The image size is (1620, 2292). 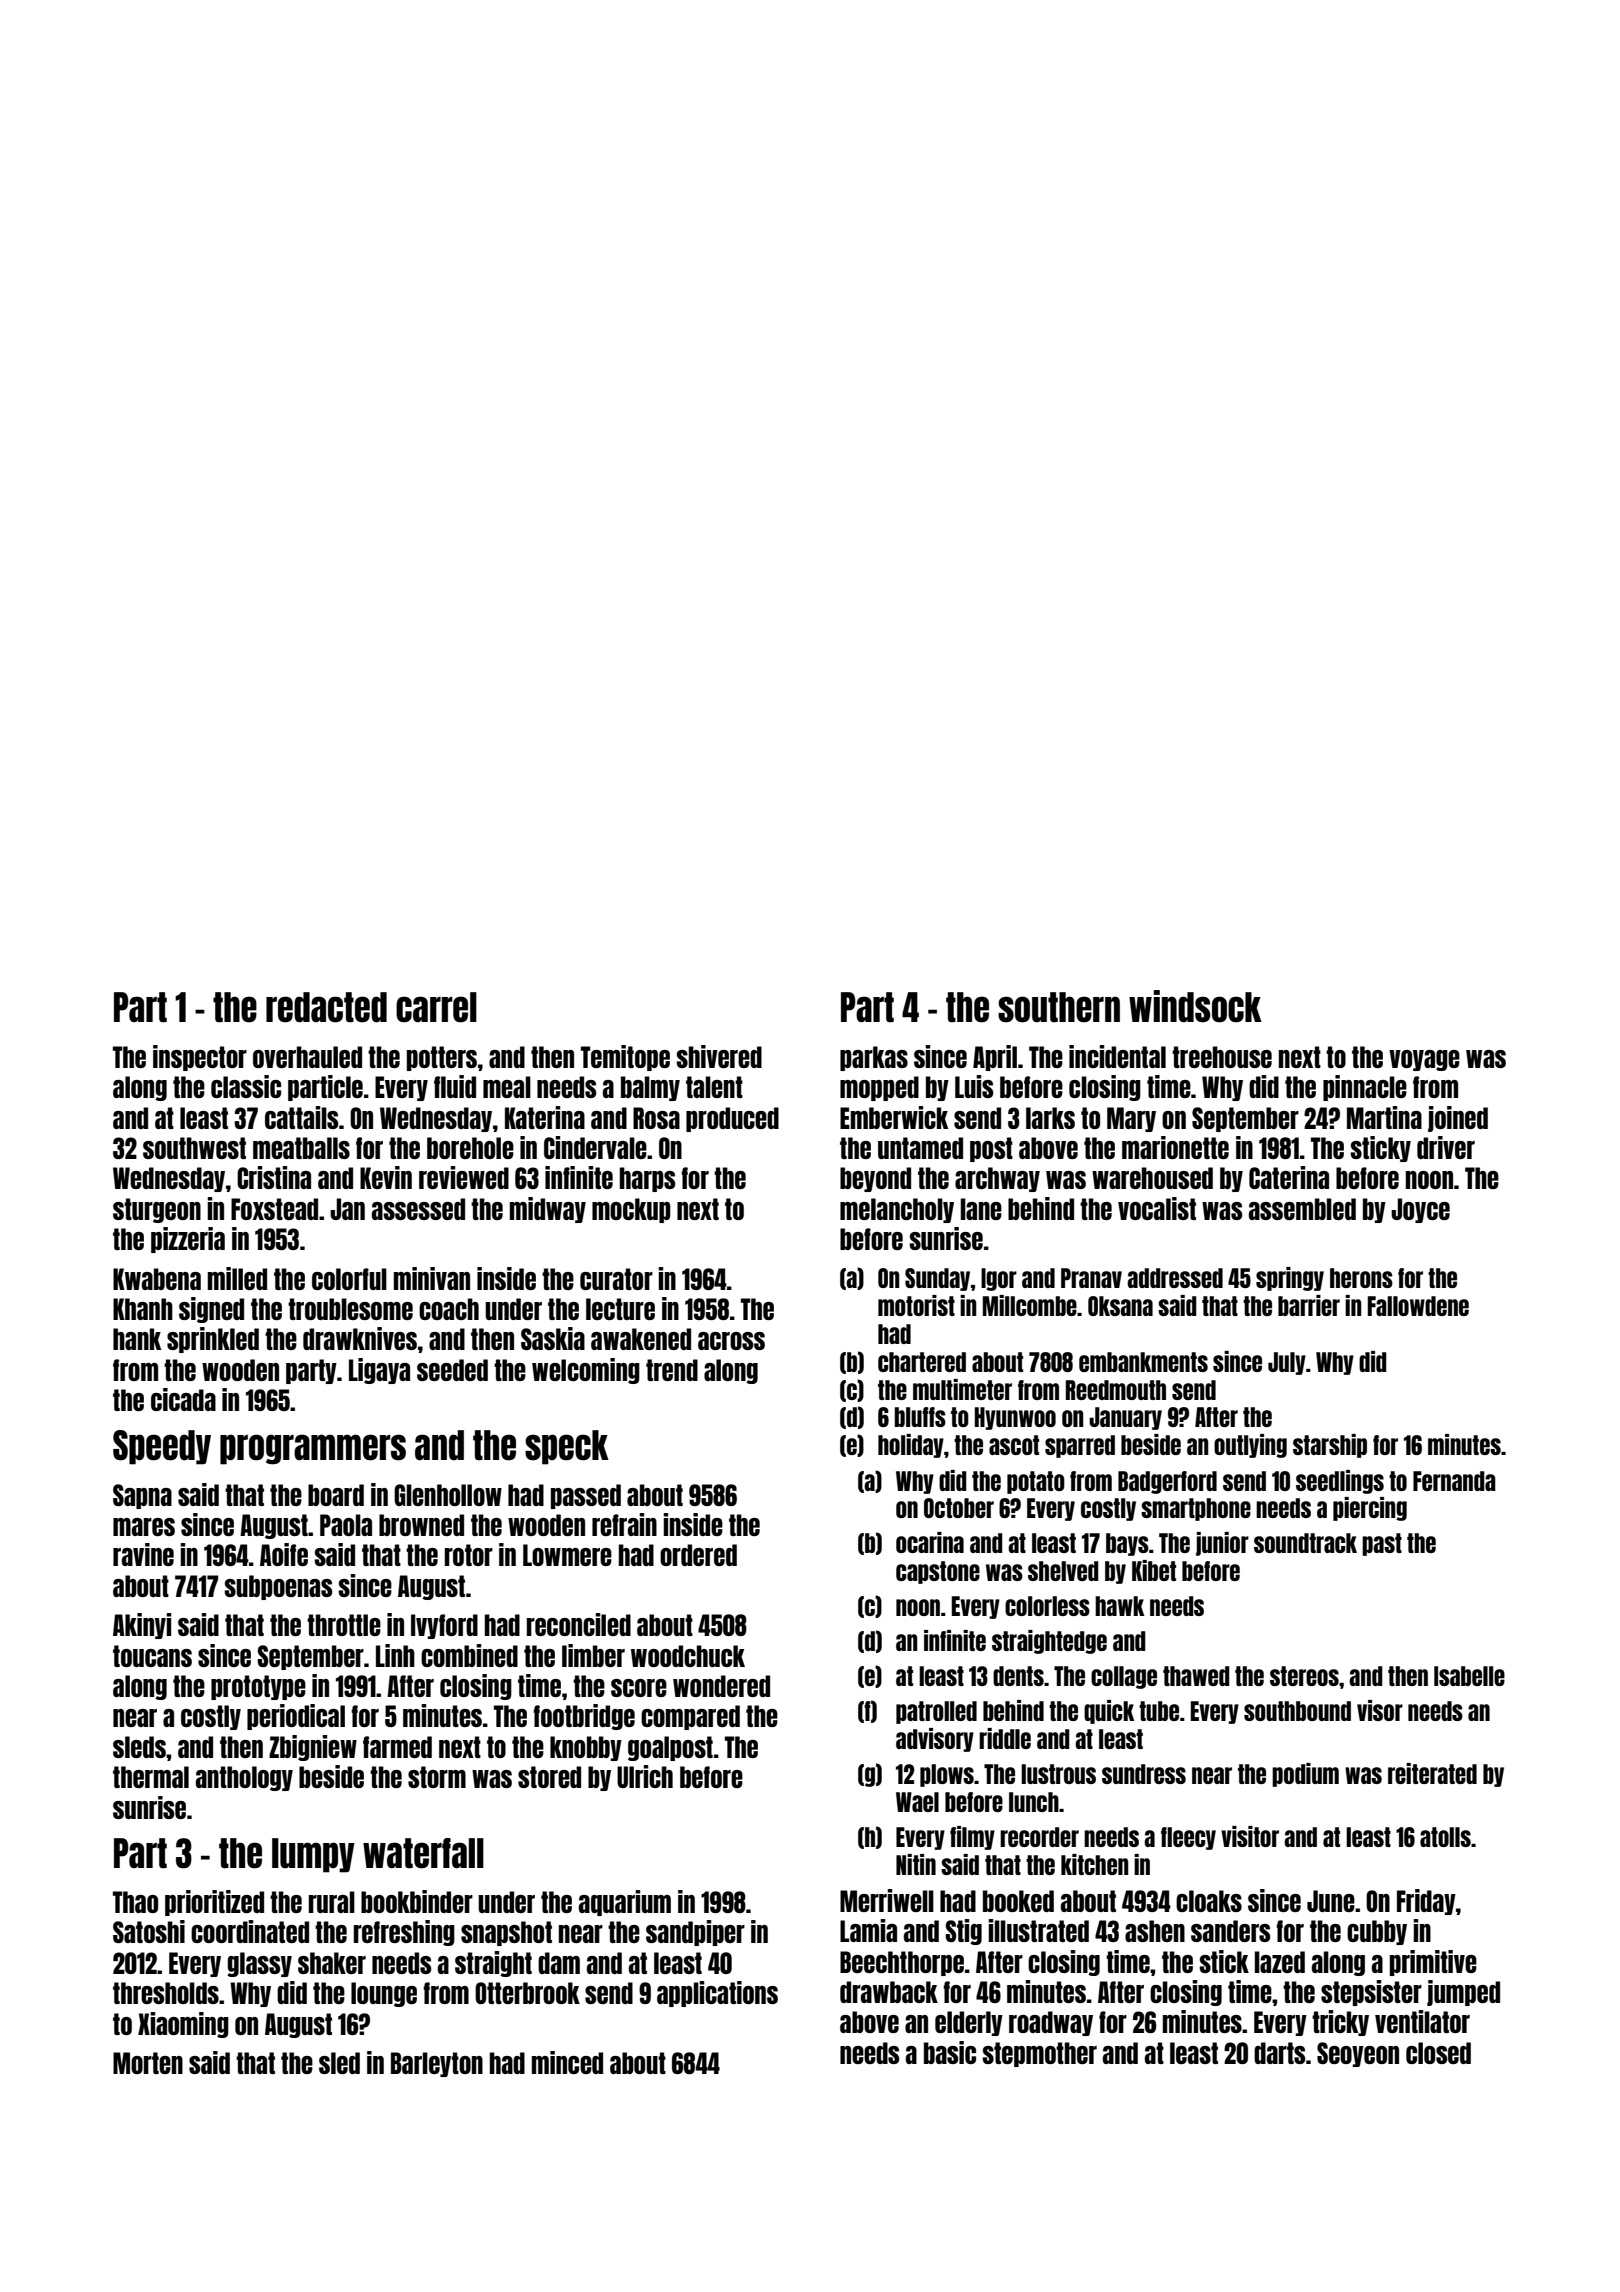 I want to click on sparred, so click(x=1080, y=1446).
